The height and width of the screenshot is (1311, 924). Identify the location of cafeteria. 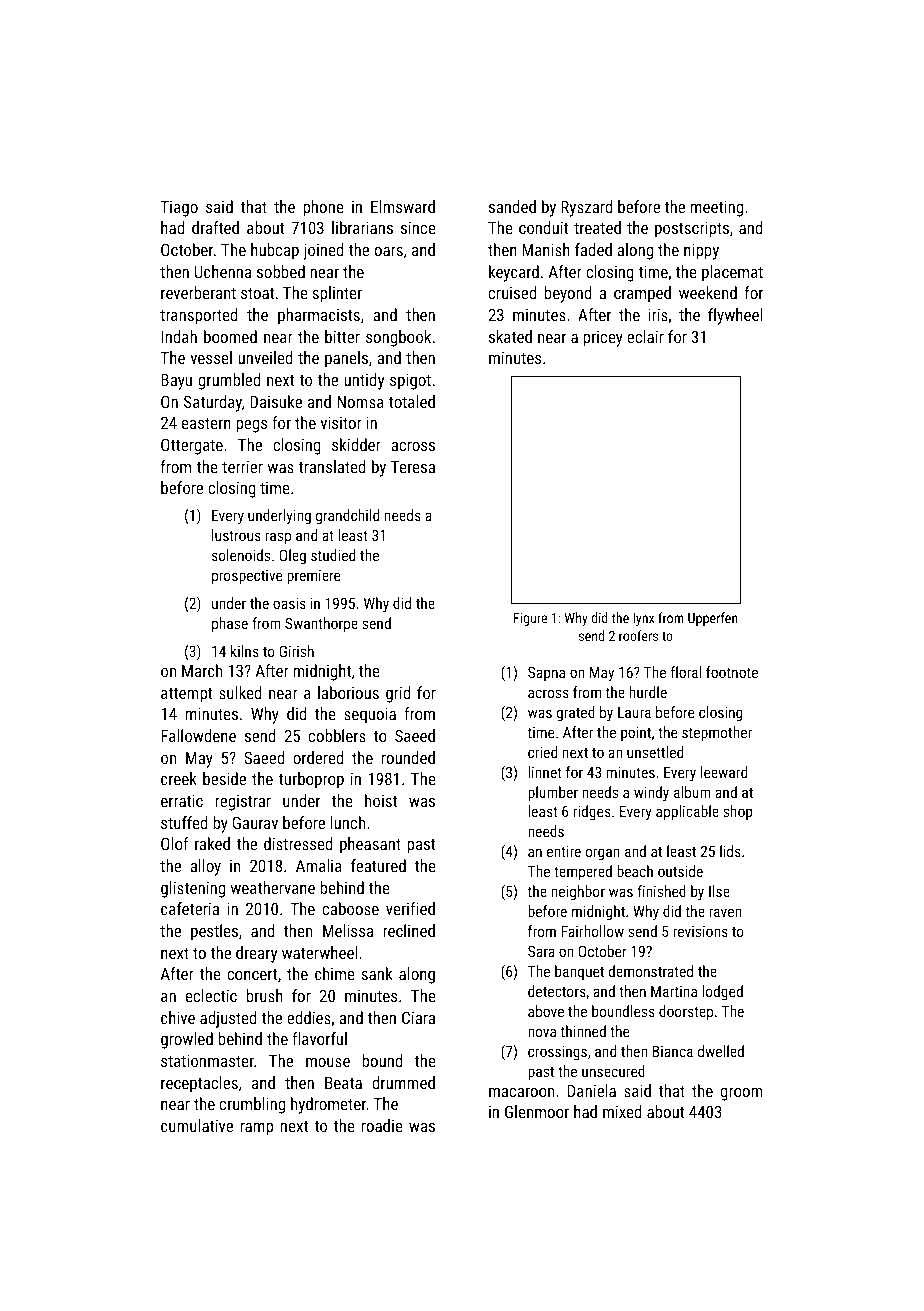
(190, 908).
